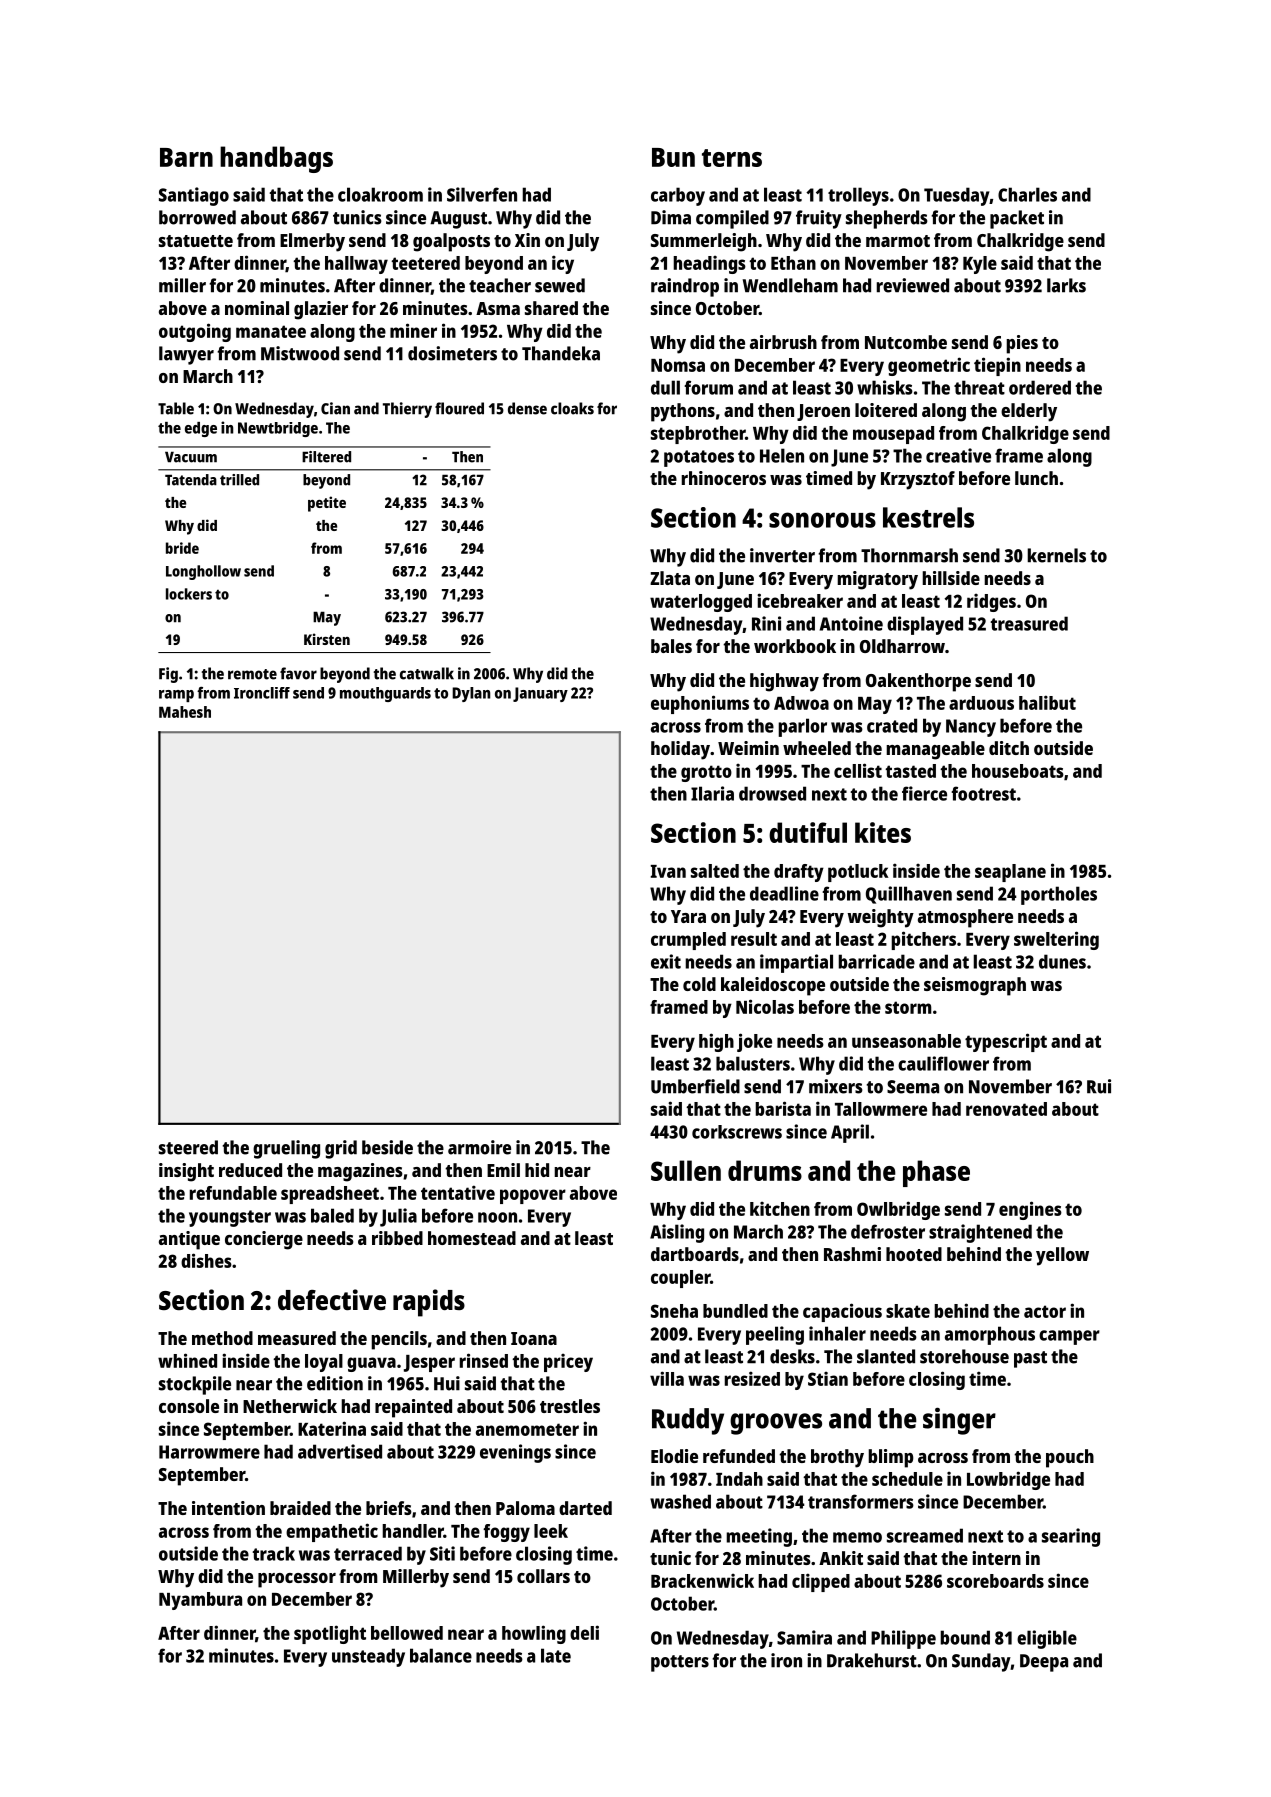 The height and width of the screenshot is (1797, 1271). I want to click on grueling, so click(286, 1149).
